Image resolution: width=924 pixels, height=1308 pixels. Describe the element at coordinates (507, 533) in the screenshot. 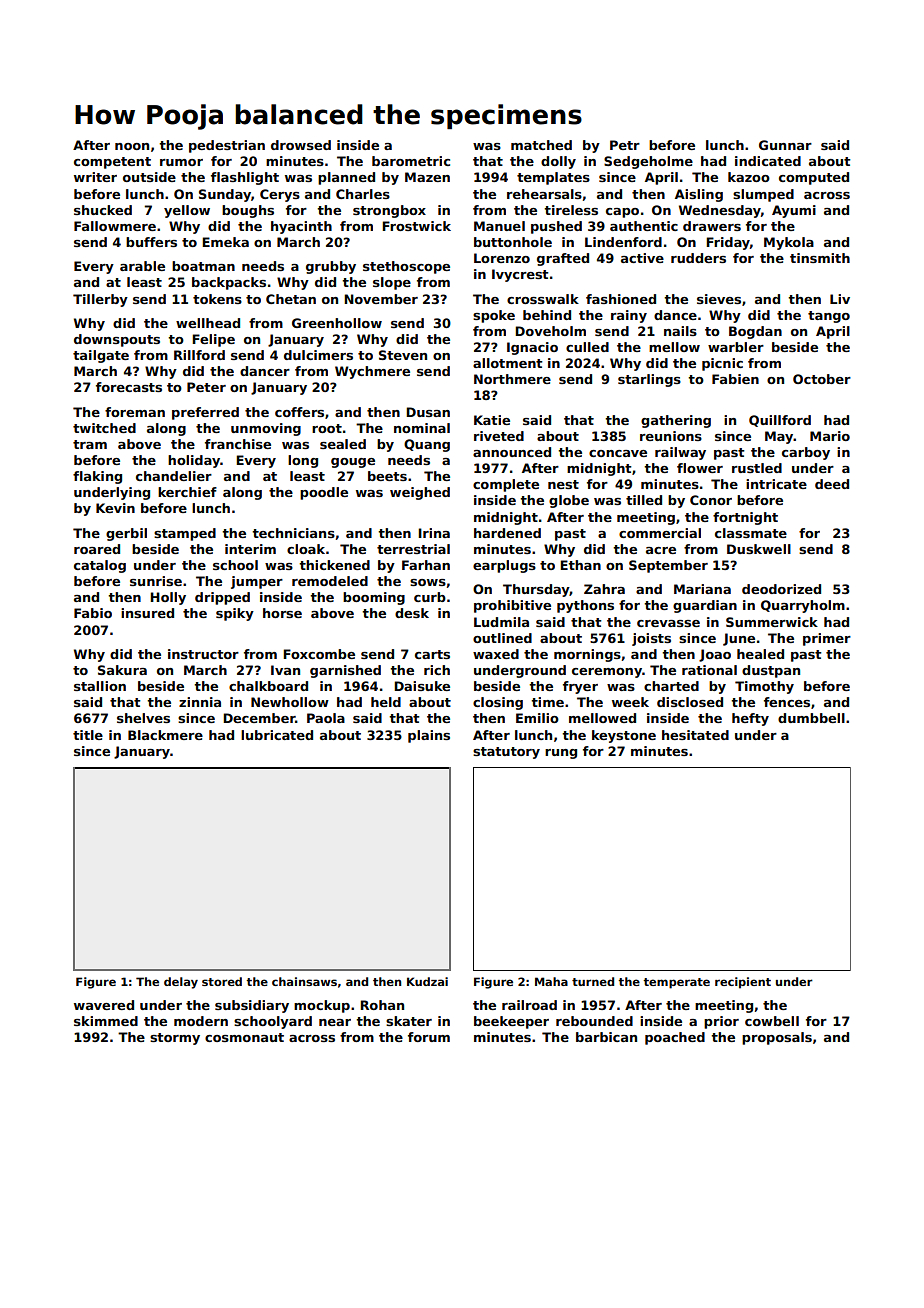

I see `hardened` at that location.
